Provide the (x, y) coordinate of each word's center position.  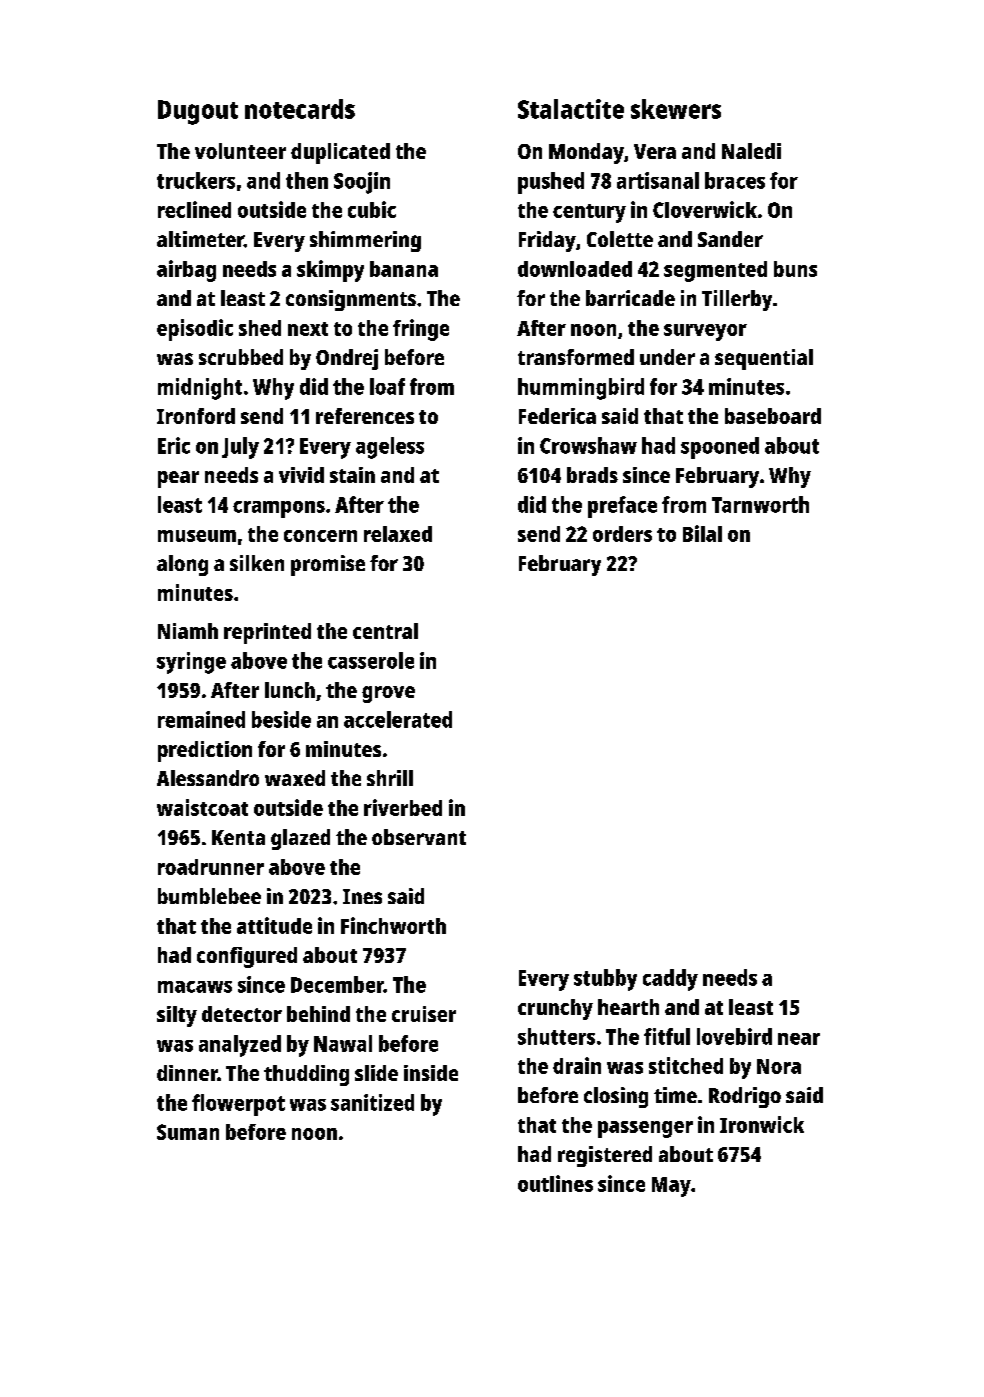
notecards (300, 109)
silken (257, 563)
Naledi (751, 151)
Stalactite (571, 109)
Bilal (702, 533)
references (365, 416)
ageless (390, 448)
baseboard (773, 416)
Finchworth (393, 925)
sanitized (372, 1102)
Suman (188, 1132)
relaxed (398, 534)
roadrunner (211, 867)
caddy (670, 980)
